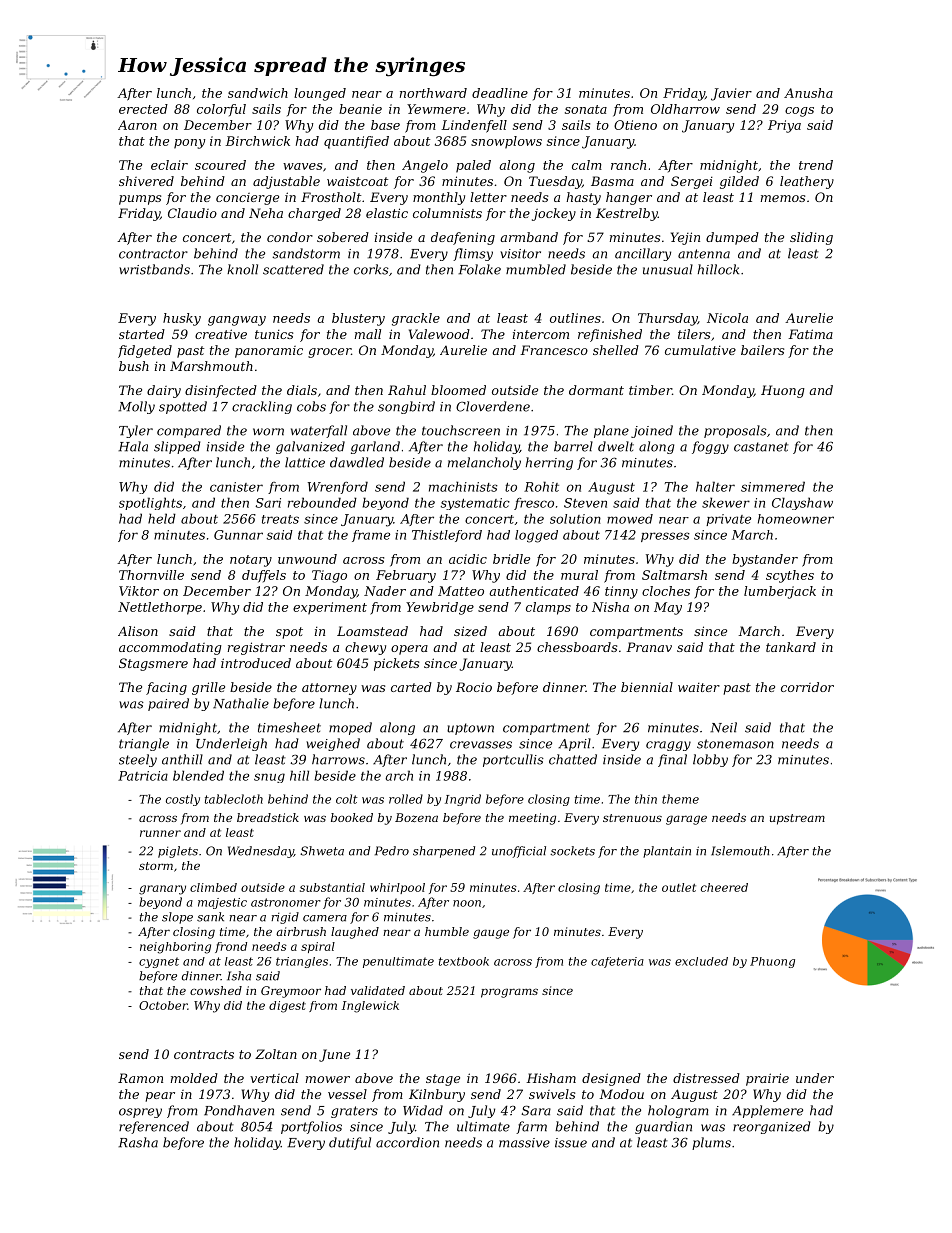 This screenshot has width=952, height=1233. What do you see at coordinates (378, 990) in the screenshot?
I see `validated` at bounding box center [378, 990].
